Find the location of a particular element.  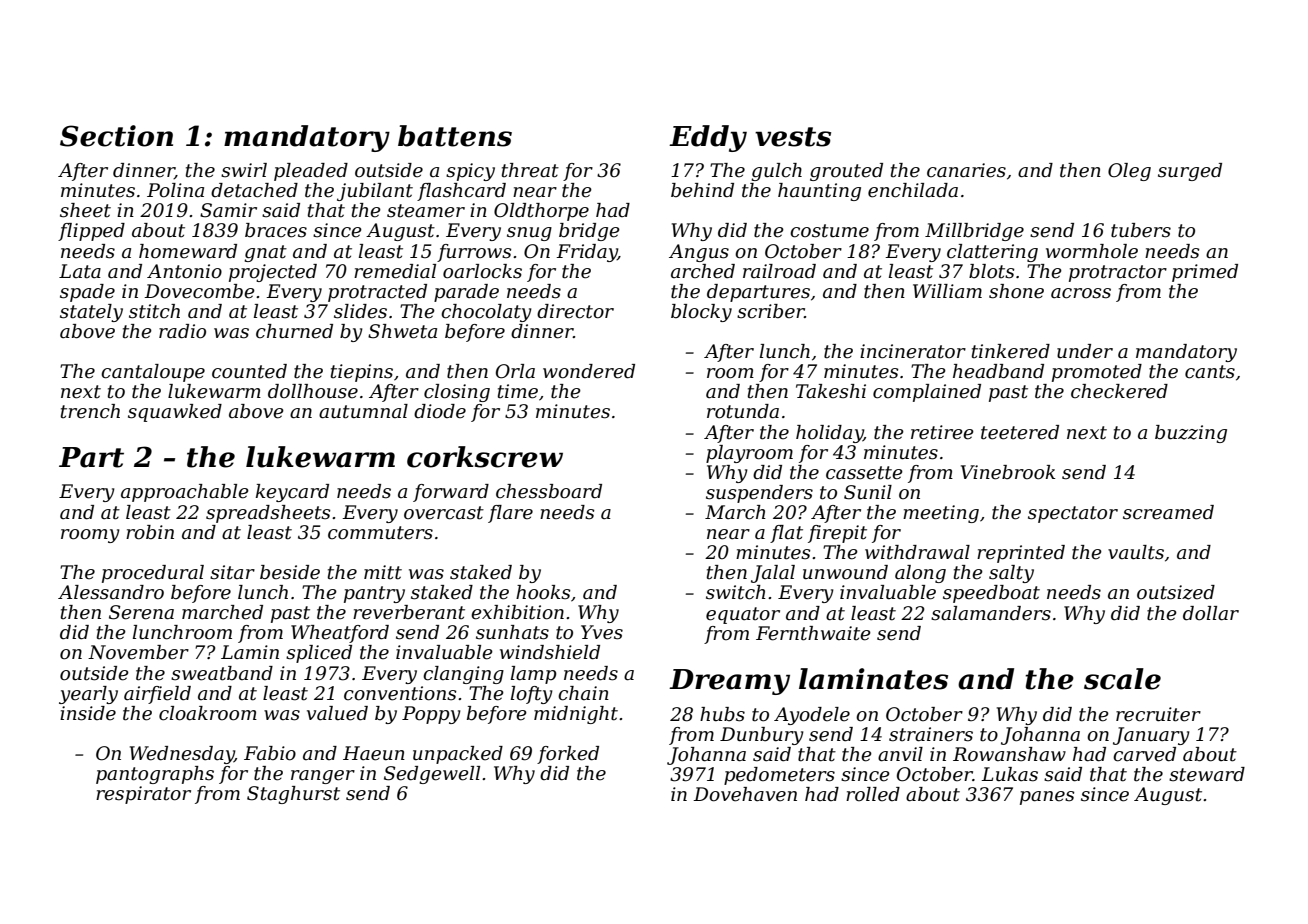

vests is located at coordinates (793, 137).
